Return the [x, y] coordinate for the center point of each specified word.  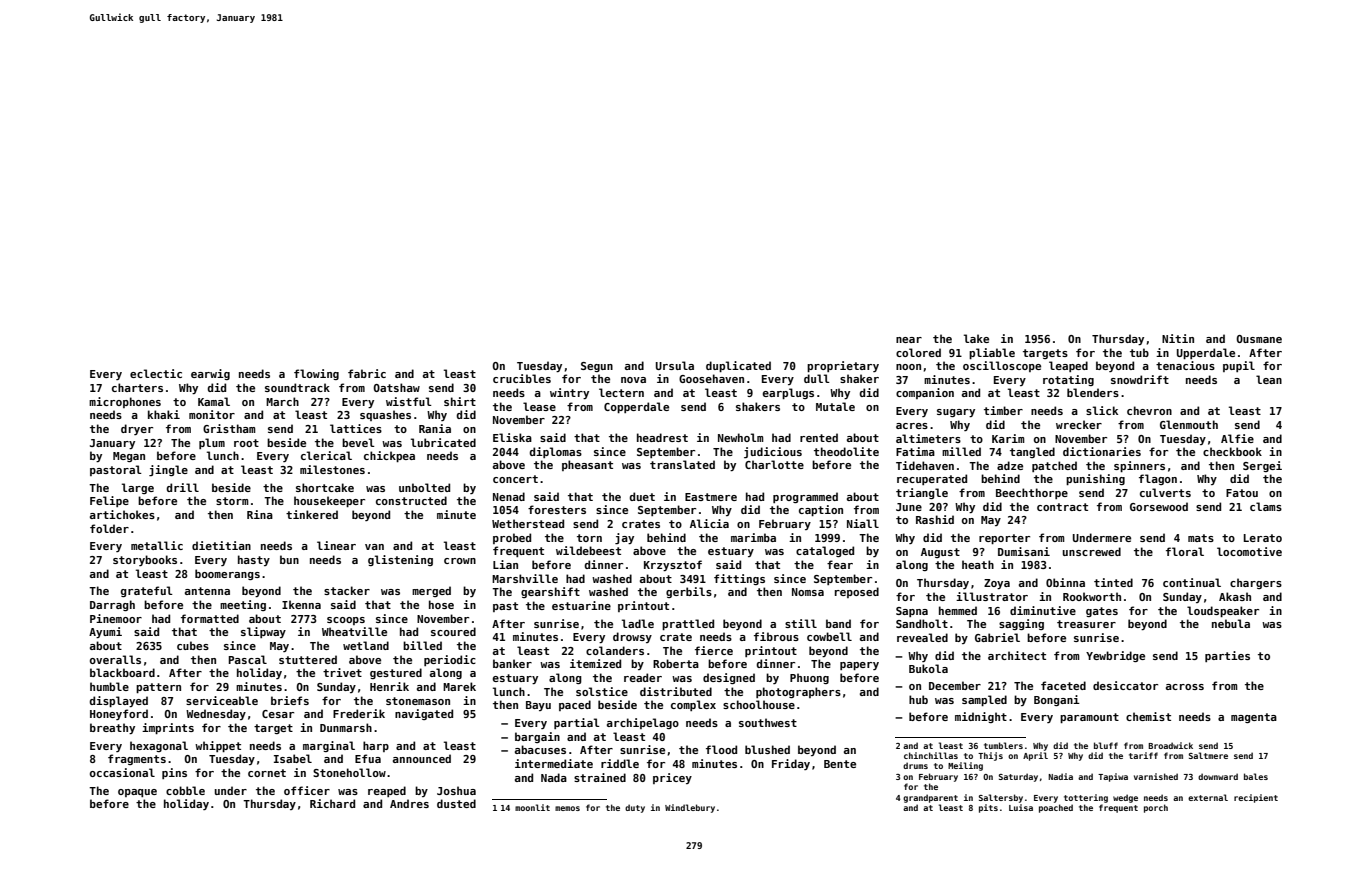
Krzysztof [673, 565]
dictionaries [1102, 451]
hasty [254, 560]
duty [635, 808]
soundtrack [297, 387]
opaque [137, 793]
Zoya [997, 584]
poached [1056, 808]
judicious [773, 452]
